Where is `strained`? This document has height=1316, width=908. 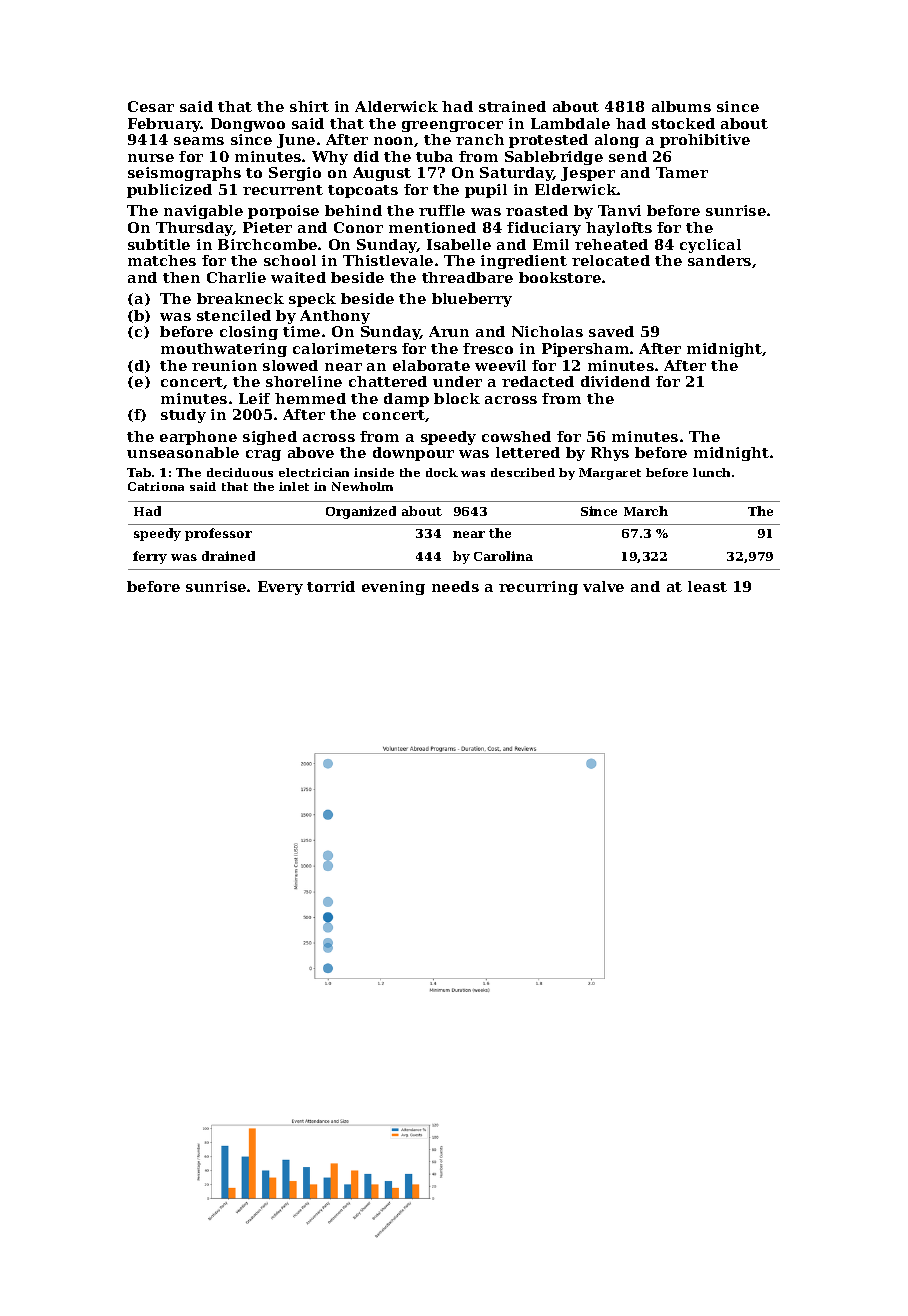 strained is located at coordinates (512, 106).
